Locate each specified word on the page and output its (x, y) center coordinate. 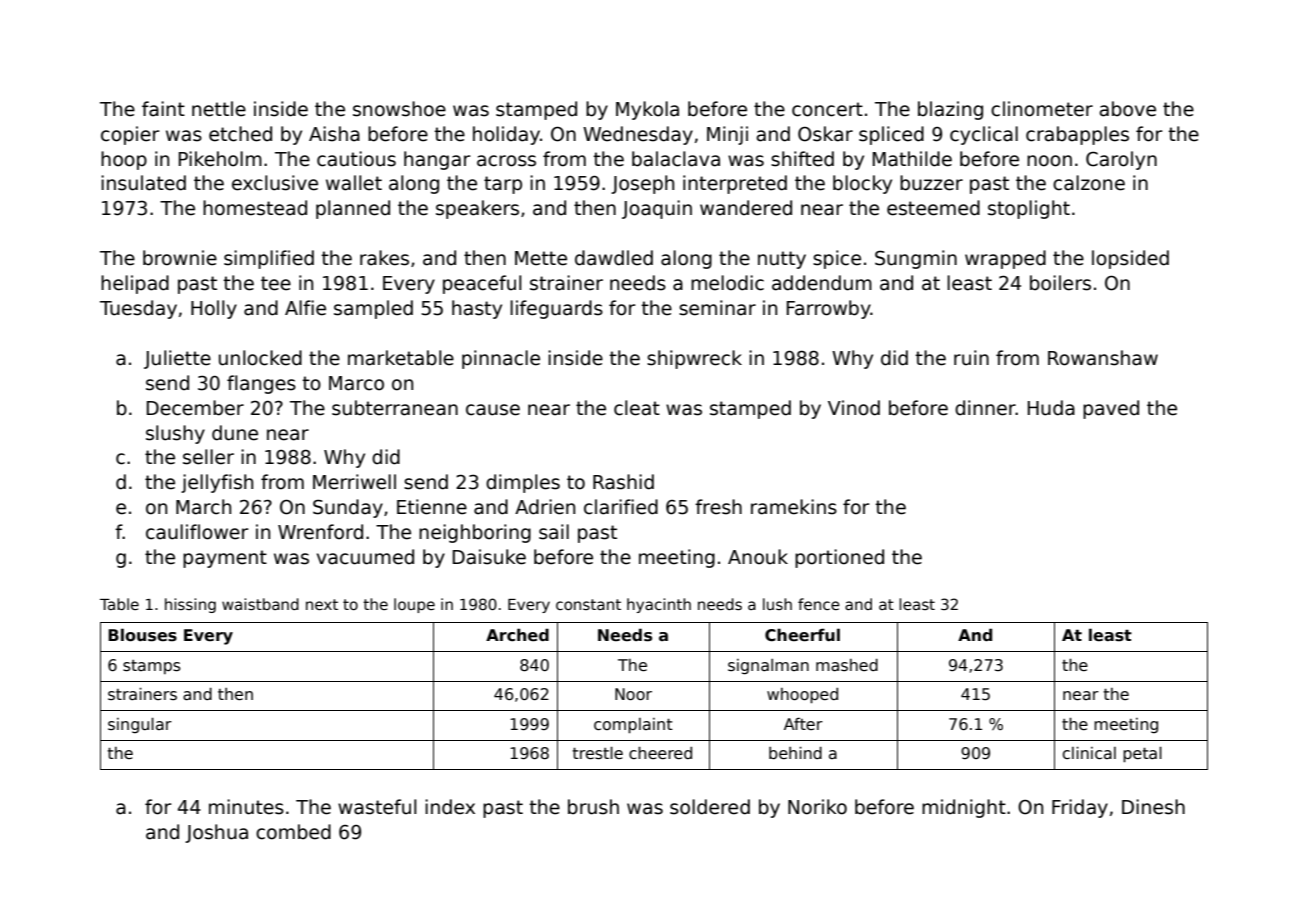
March (203, 507)
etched (240, 134)
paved (1111, 409)
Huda (1051, 408)
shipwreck (694, 359)
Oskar (825, 134)
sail (554, 532)
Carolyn (1121, 160)
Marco (356, 383)
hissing (190, 605)
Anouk (758, 557)
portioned (839, 558)
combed (293, 832)
